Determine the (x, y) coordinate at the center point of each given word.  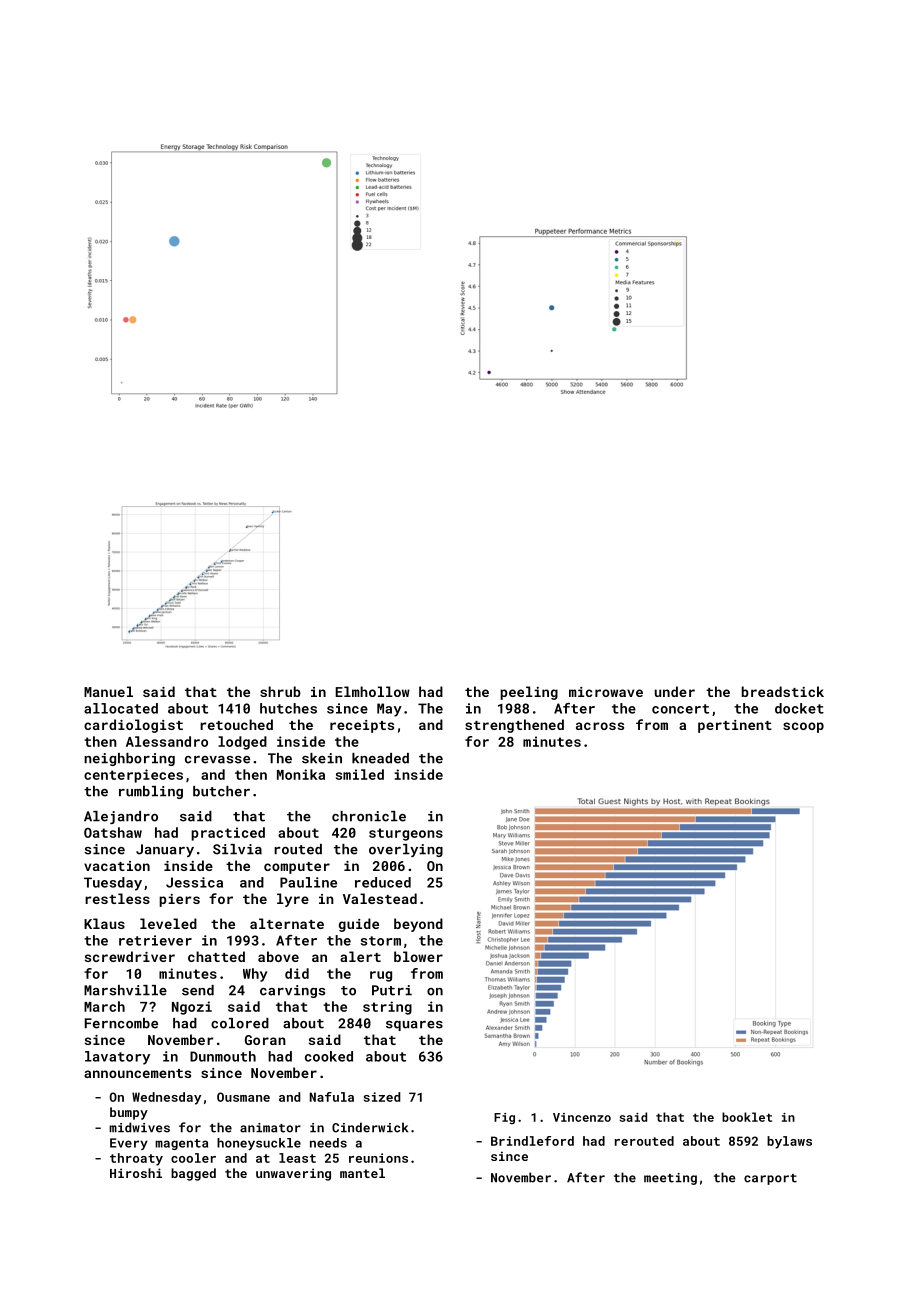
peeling (529, 693)
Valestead (380, 898)
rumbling (151, 792)
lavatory (117, 1058)
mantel (362, 1173)
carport (770, 1179)
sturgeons (406, 834)
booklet (747, 1117)
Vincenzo (582, 1117)
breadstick (783, 691)
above (278, 956)
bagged (193, 1174)
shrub (280, 691)
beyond (418, 925)
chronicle (369, 816)
